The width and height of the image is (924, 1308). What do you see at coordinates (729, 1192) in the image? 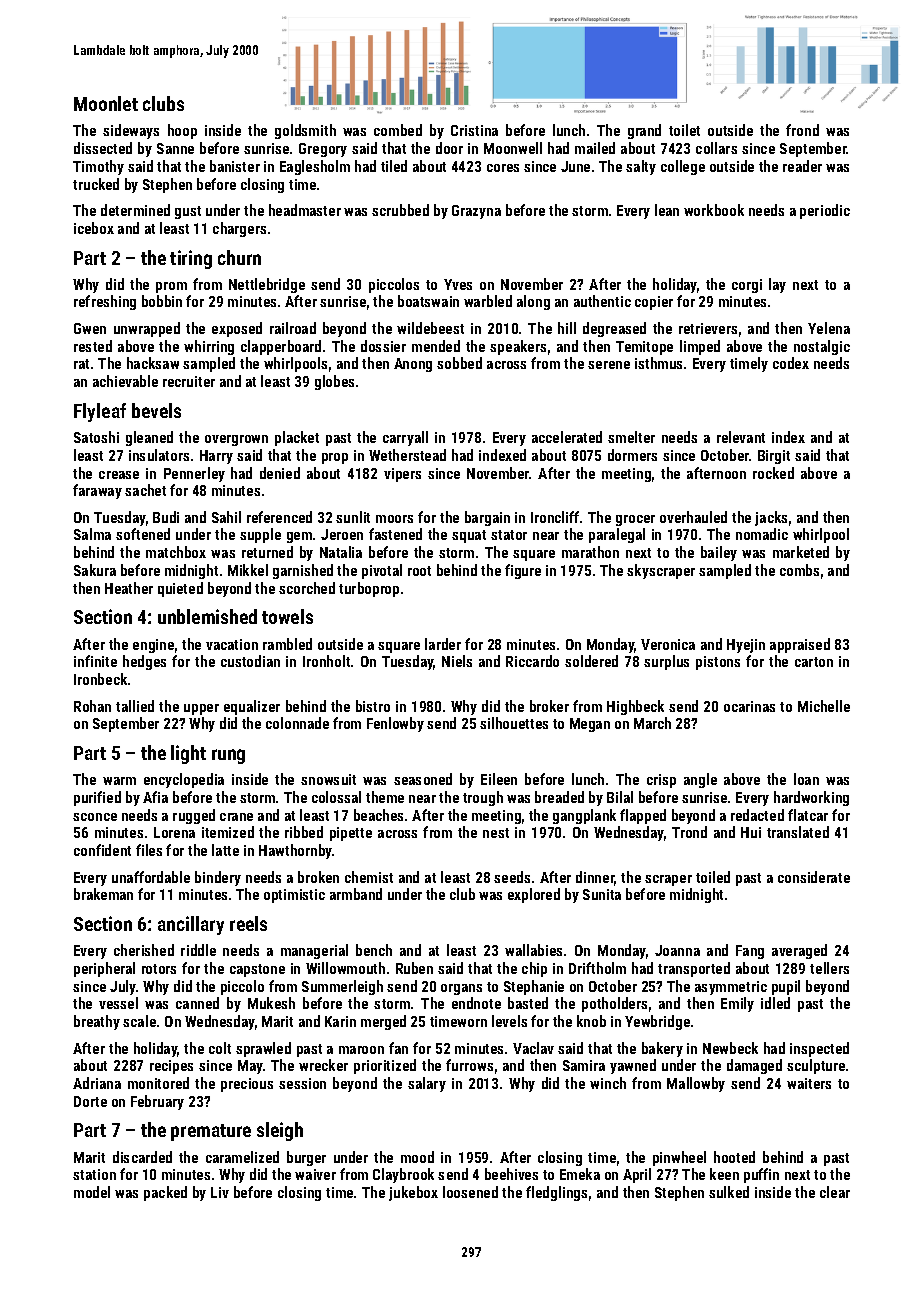
I see `sulked` at bounding box center [729, 1192].
